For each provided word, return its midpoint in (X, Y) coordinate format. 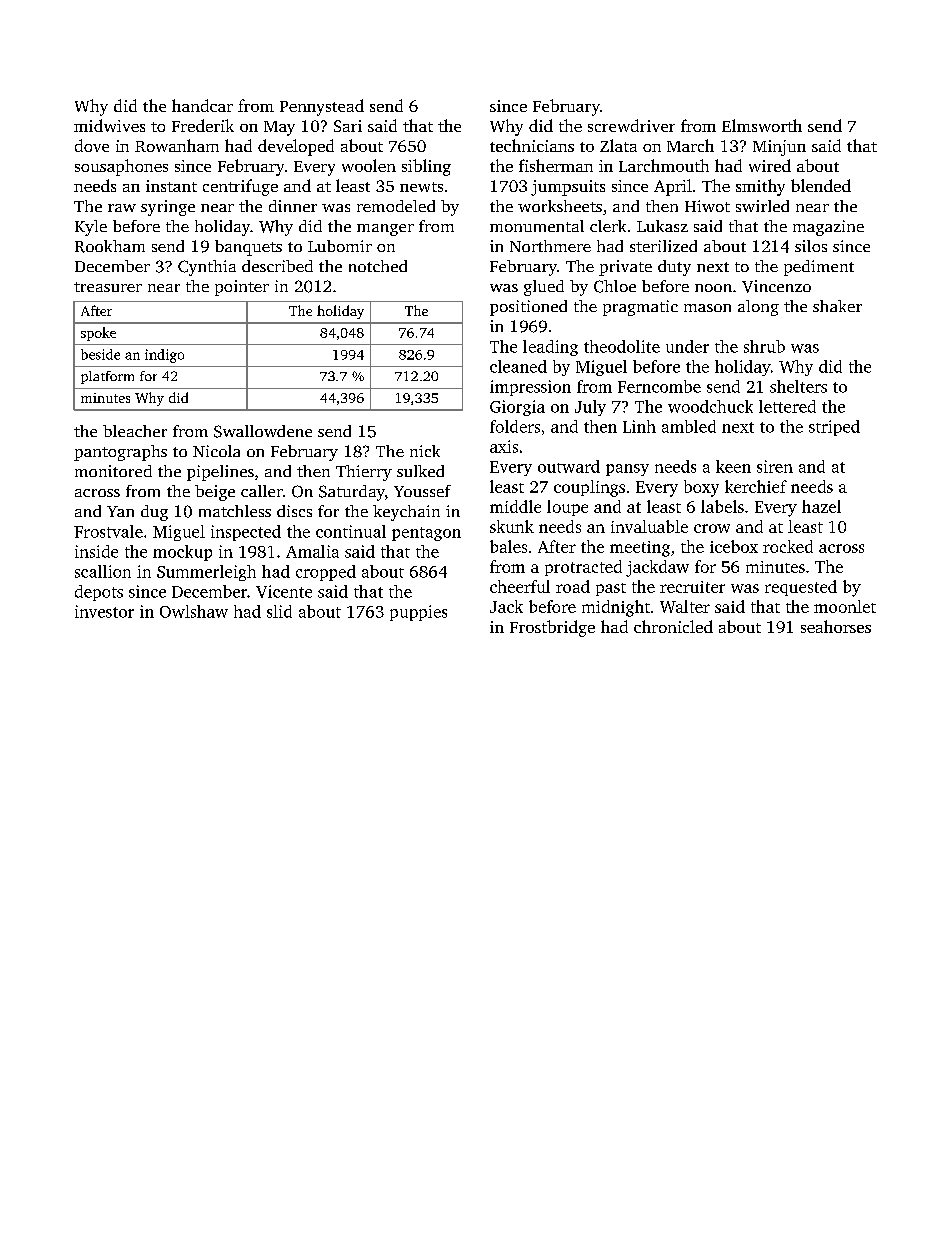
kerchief (756, 486)
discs (294, 511)
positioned (528, 308)
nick (425, 451)
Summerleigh (206, 573)
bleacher (135, 431)
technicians (532, 145)
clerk (608, 226)
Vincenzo (776, 286)
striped (834, 428)
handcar (202, 105)
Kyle (91, 228)
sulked (420, 471)
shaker (837, 306)
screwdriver (631, 125)
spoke (98, 334)
